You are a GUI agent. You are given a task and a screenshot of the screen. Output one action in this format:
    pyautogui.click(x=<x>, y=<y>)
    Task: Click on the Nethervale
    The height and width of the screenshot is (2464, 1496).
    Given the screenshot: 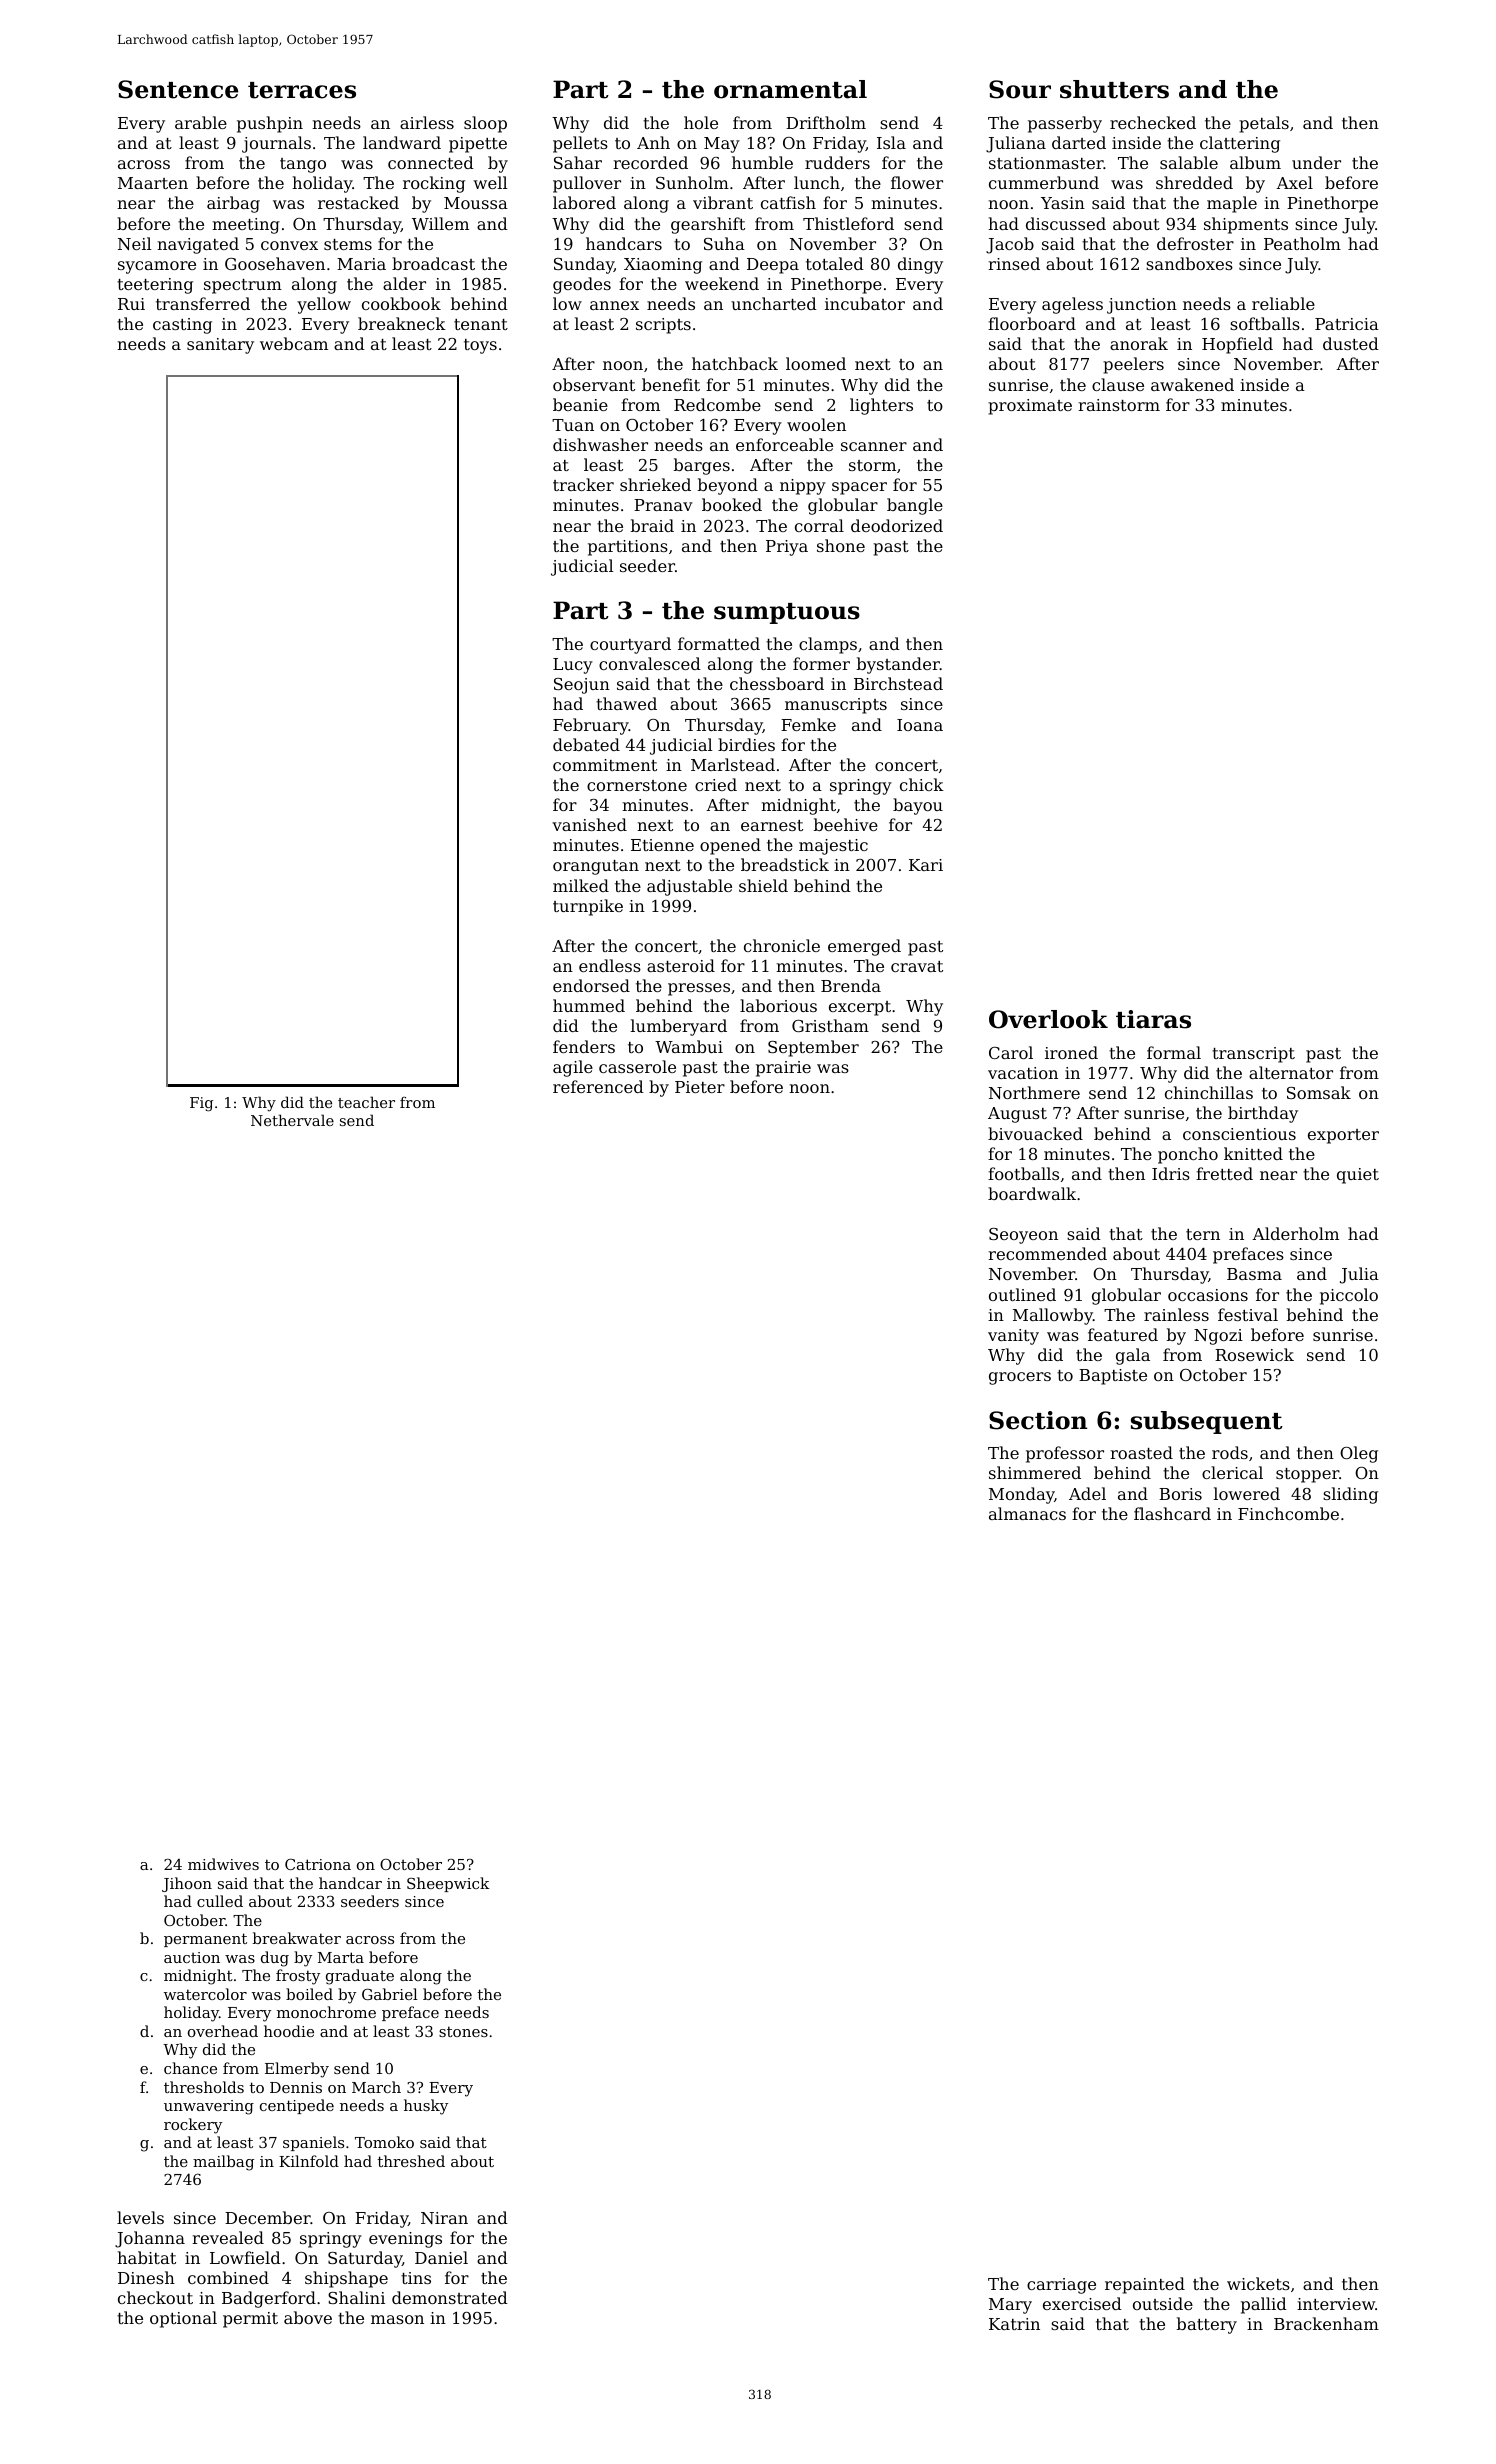 What is the action you would take?
    pyautogui.click(x=292, y=1120)
